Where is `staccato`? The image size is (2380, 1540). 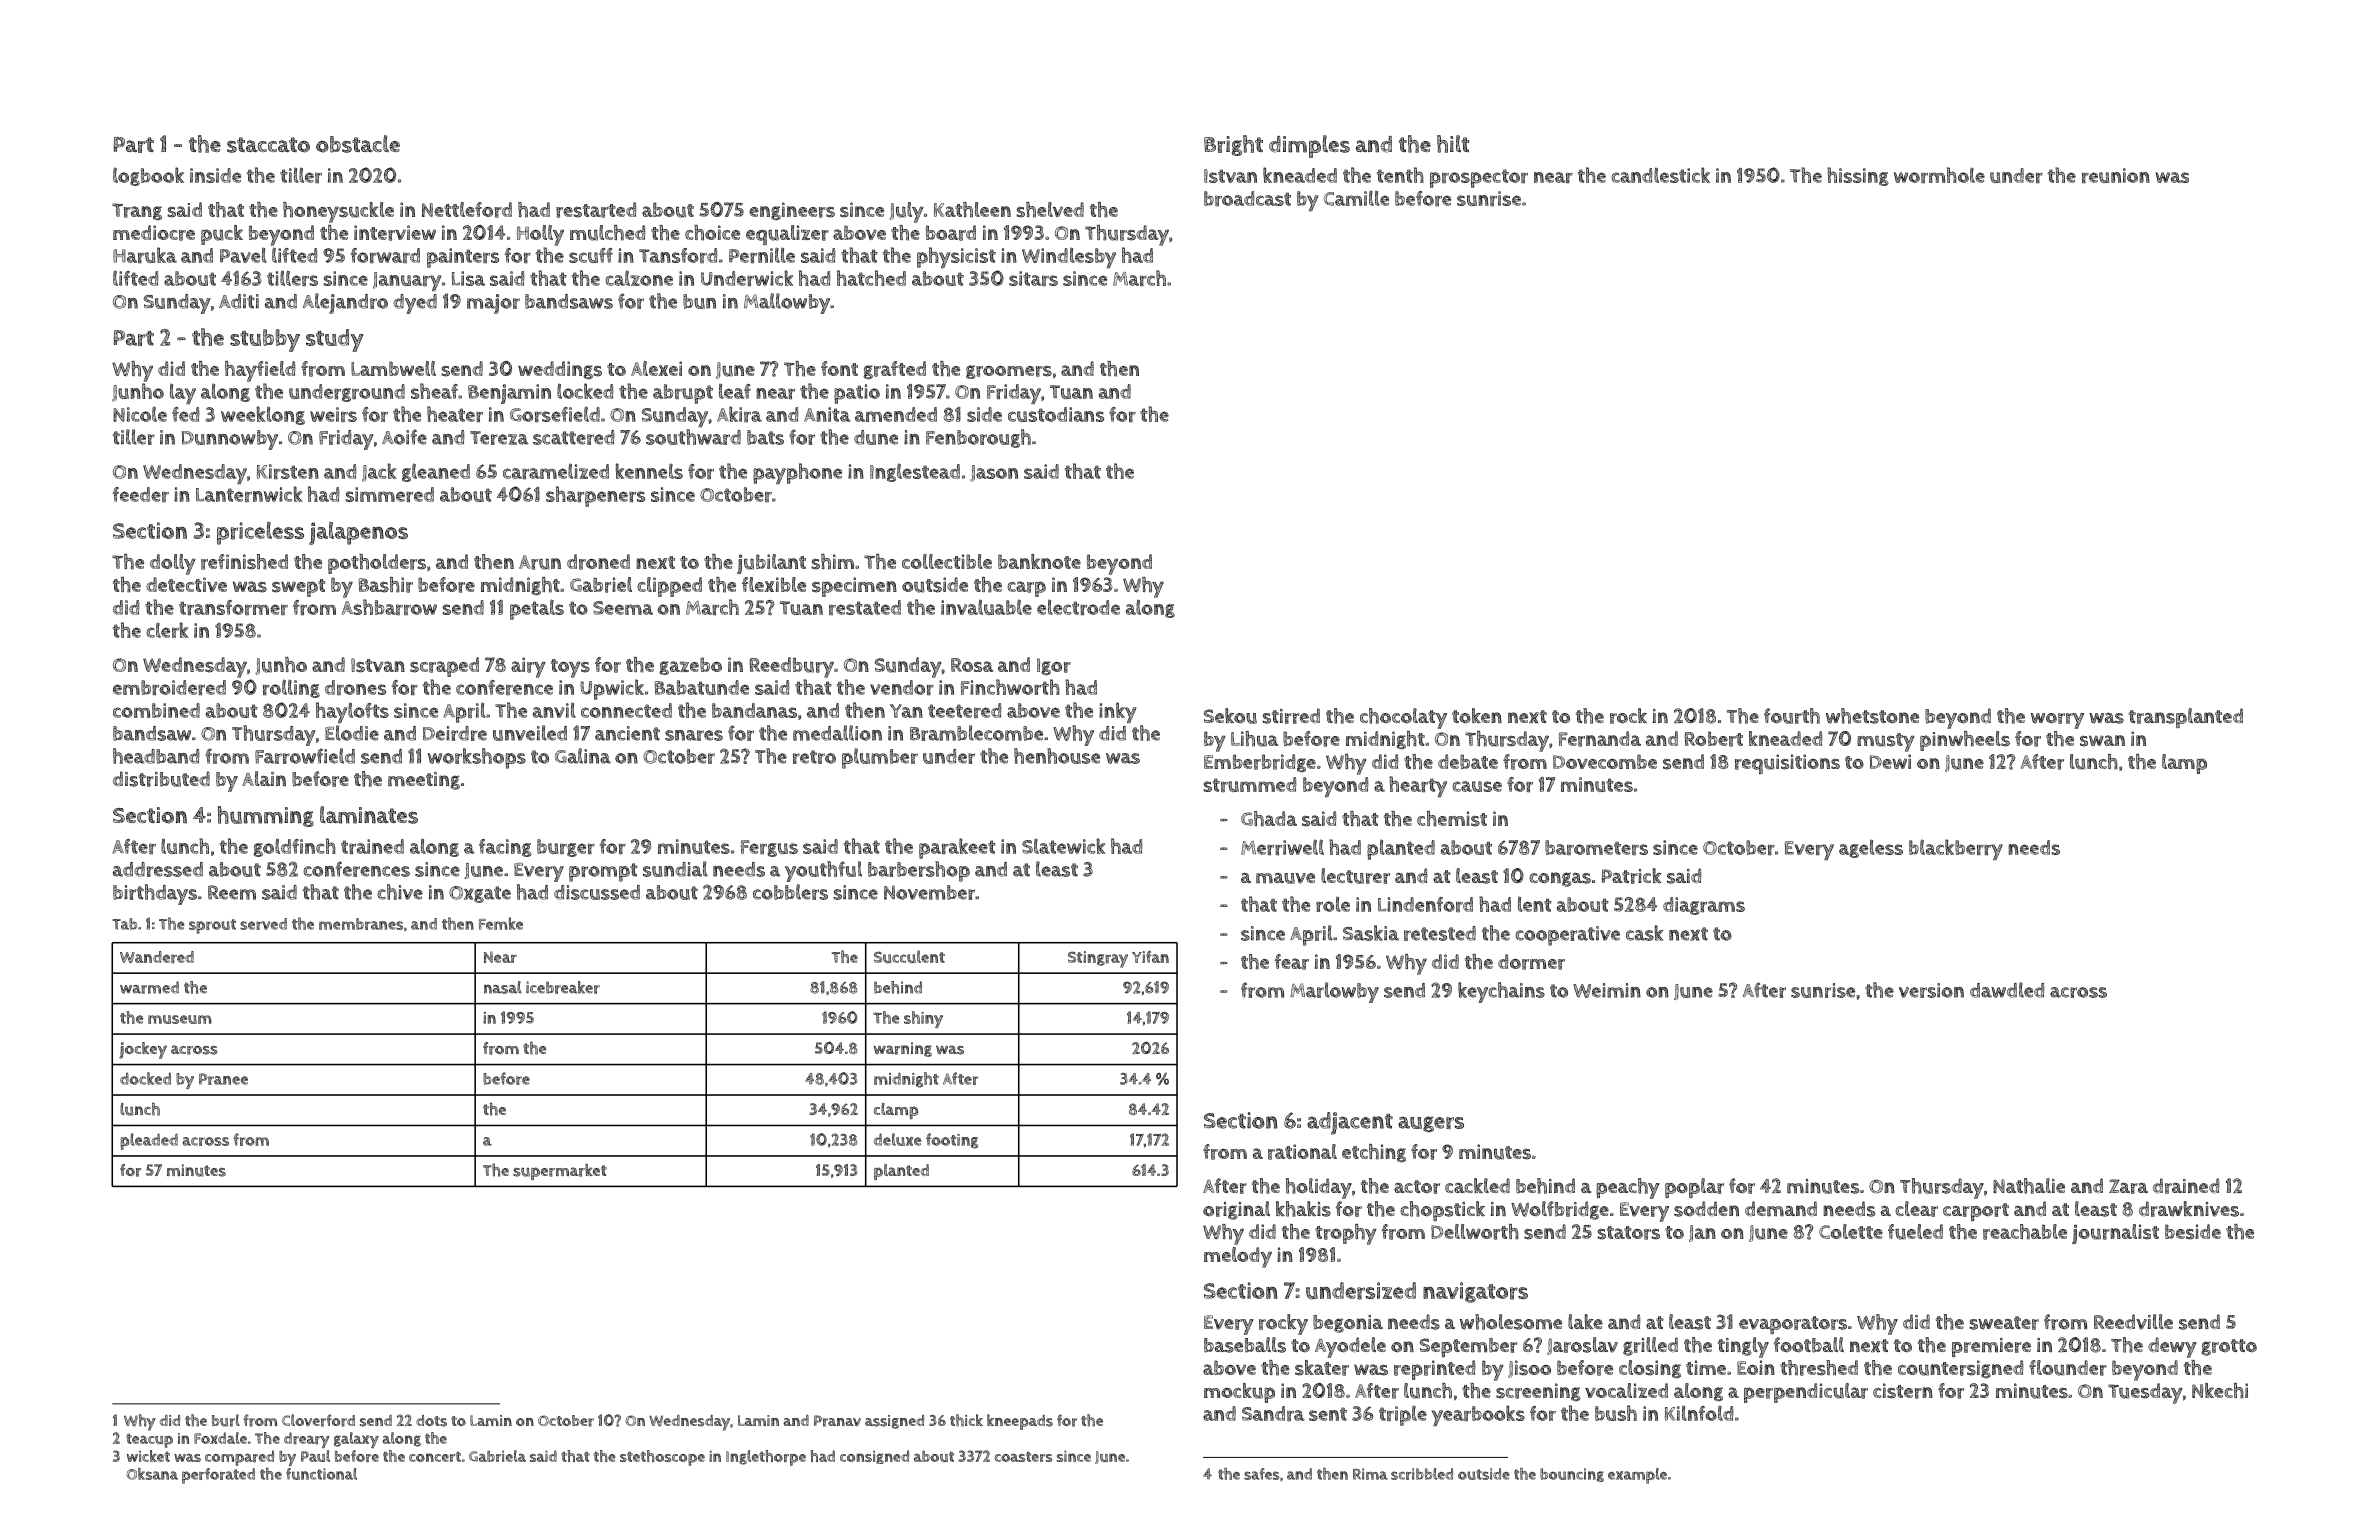
staccato is located at coordinates (268, 145).
